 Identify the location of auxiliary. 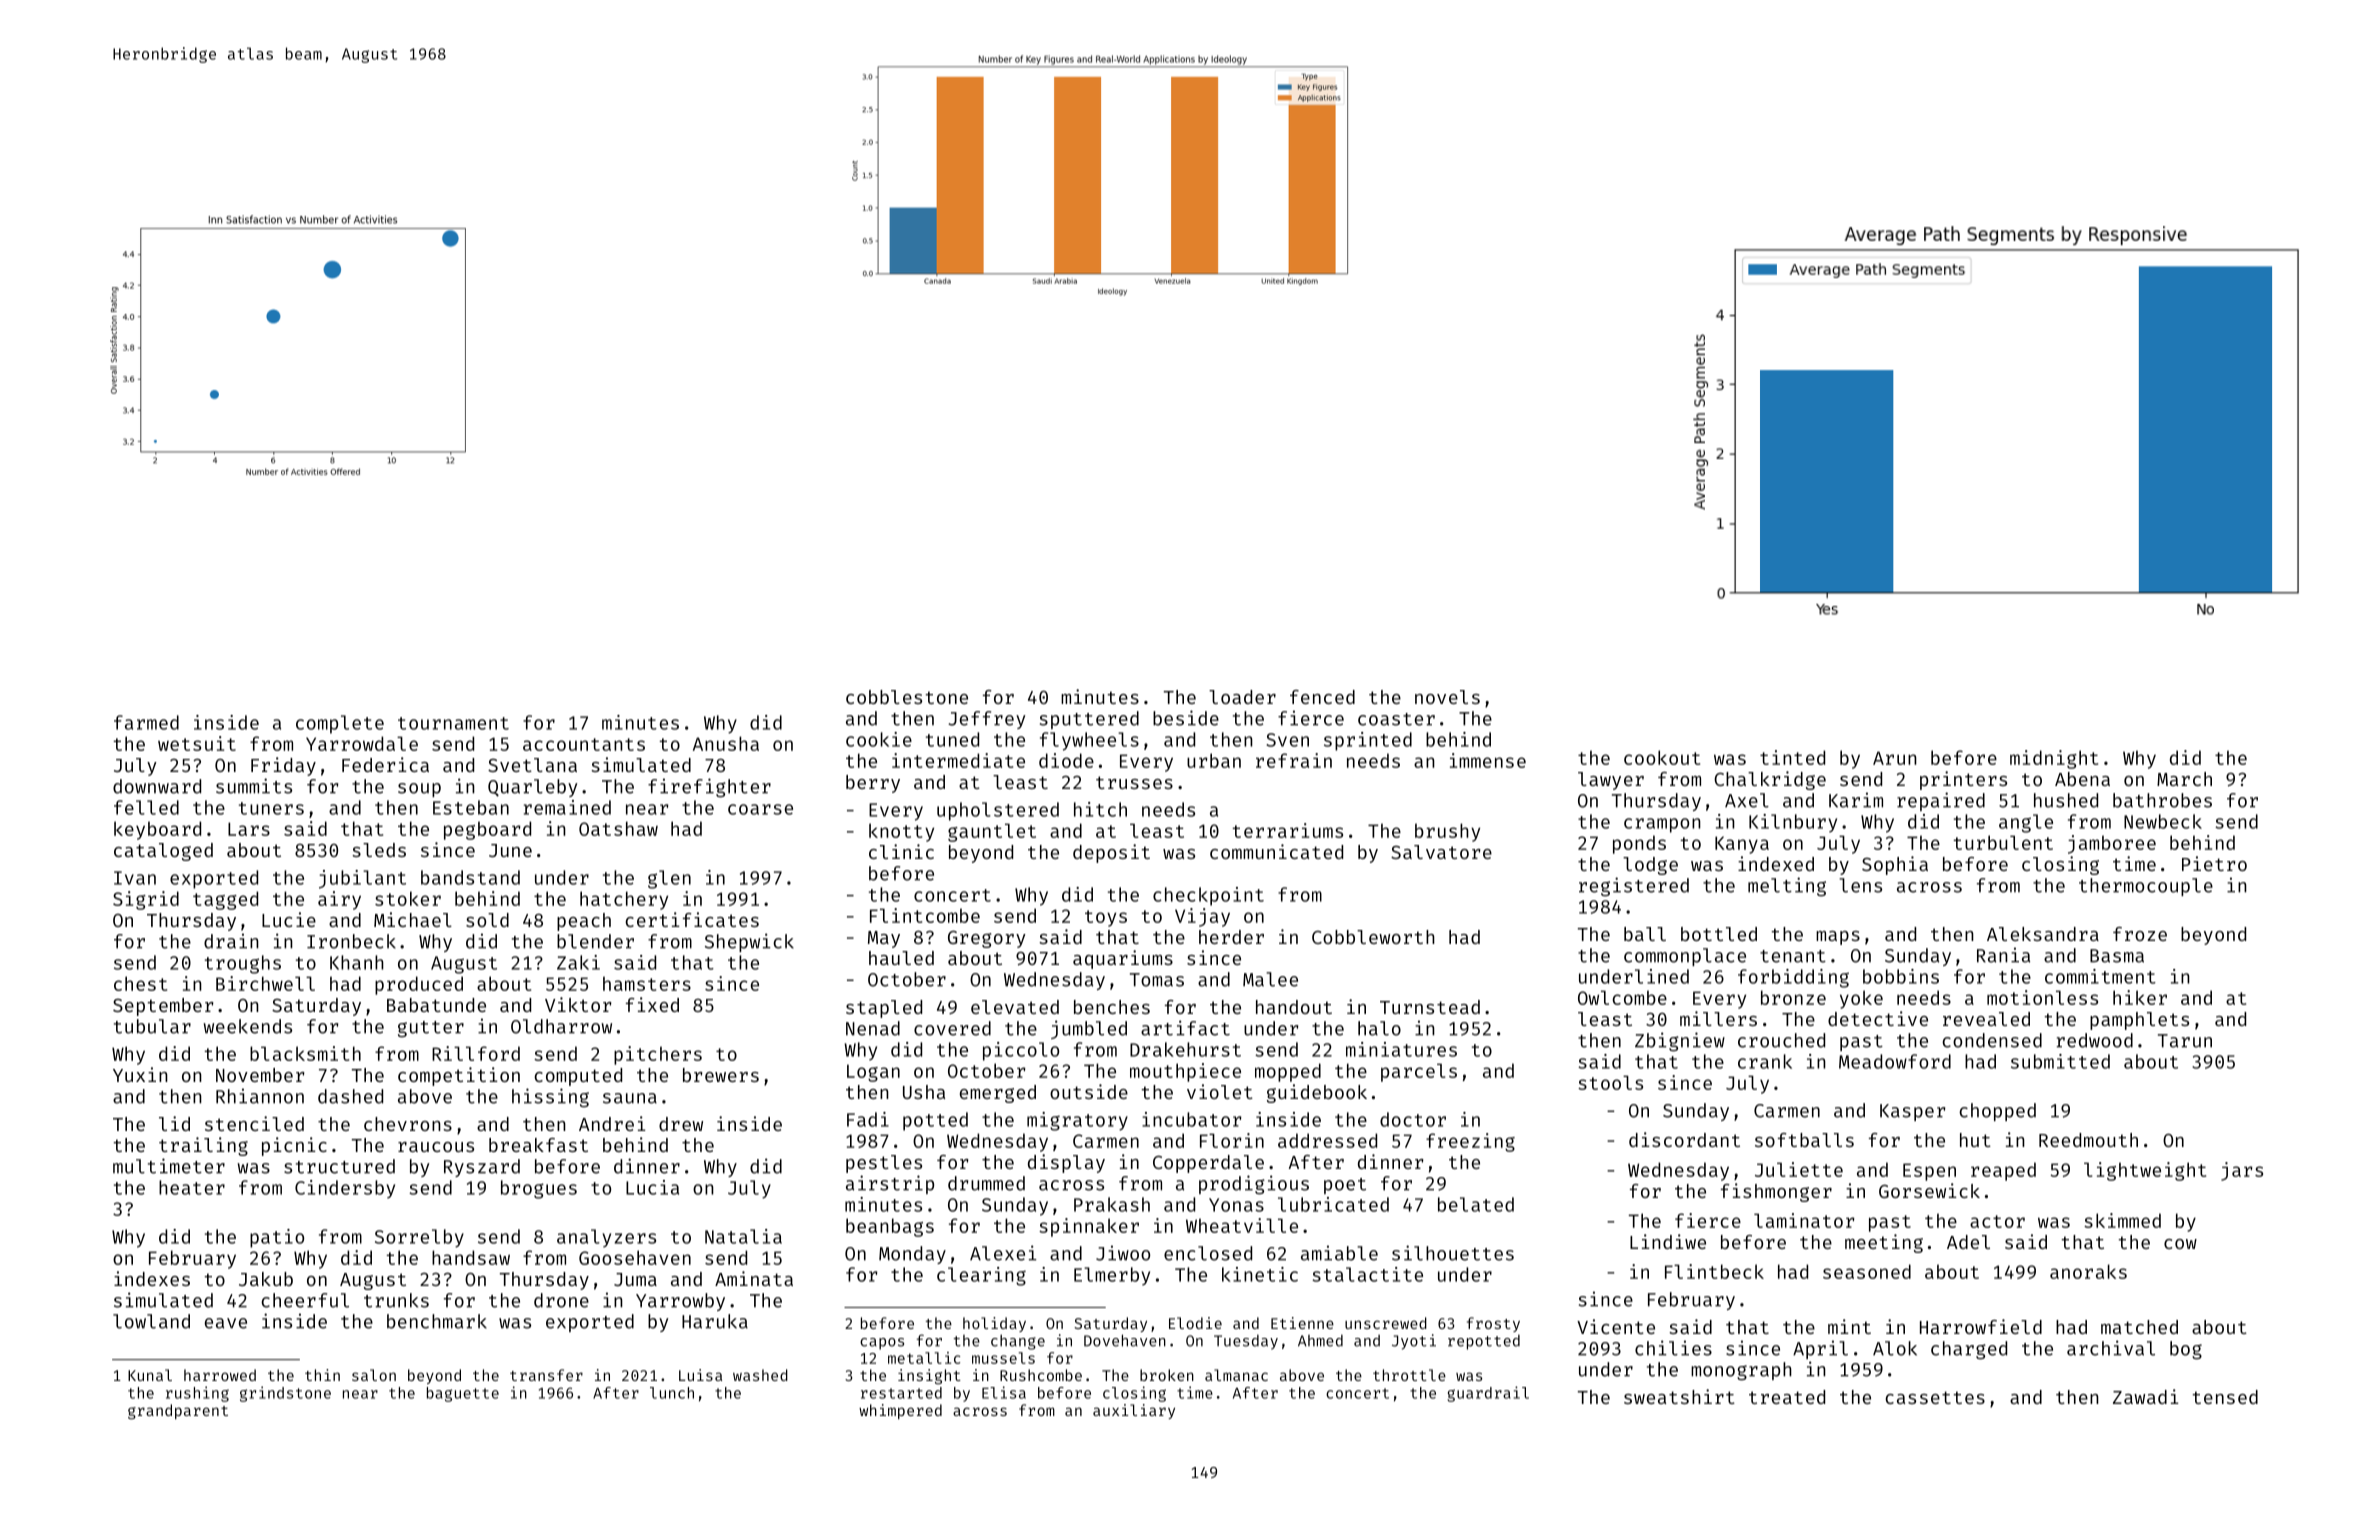
(1134, 1411).
